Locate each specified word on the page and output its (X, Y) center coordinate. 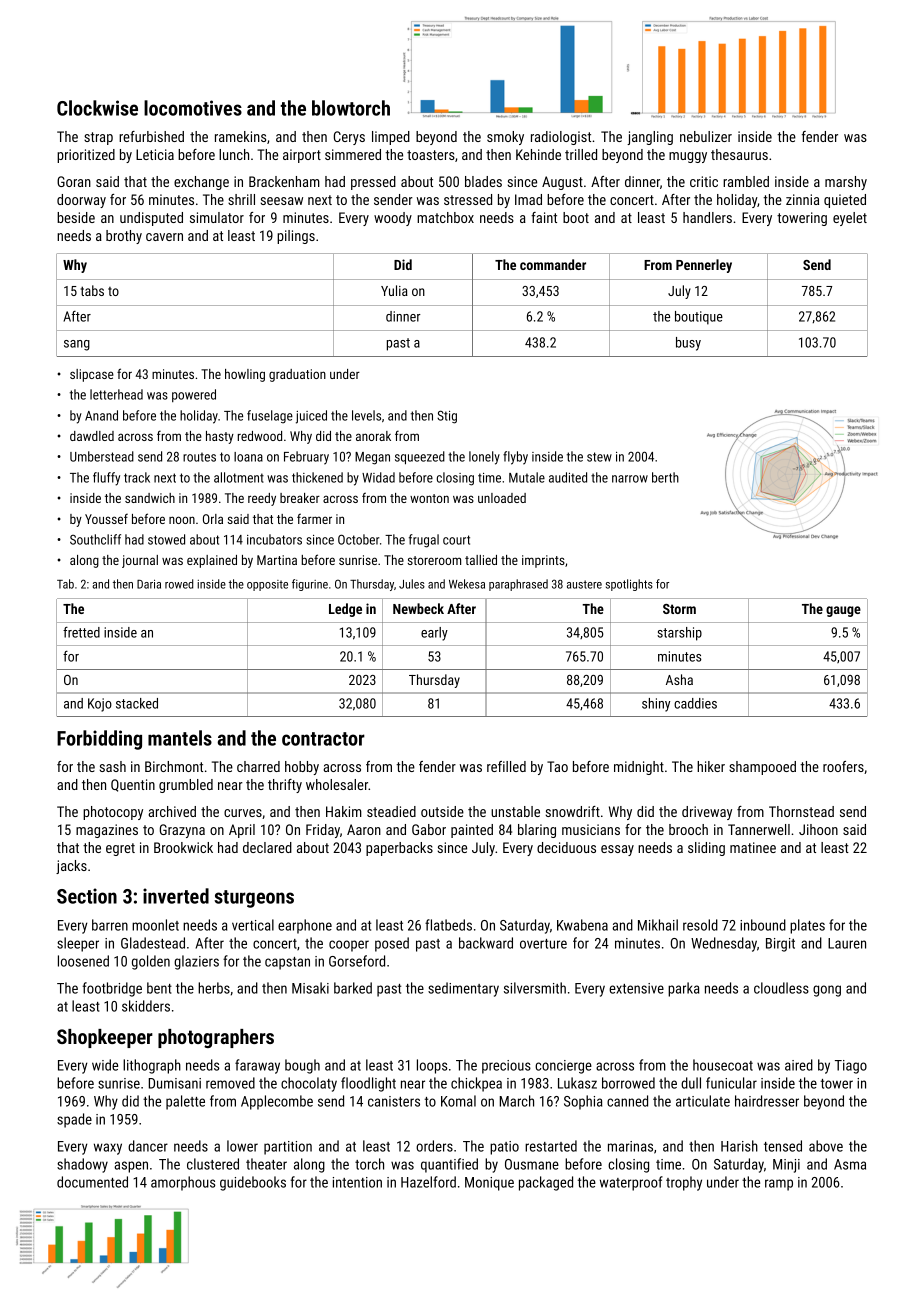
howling (245, 375)
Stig (447, 417)
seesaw (282, 201)
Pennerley (704, 266)
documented (92, 1182)
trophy (684, 1183)
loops (432, 1066)
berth (665, 477)
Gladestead (153, 943)
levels (366, 415)
